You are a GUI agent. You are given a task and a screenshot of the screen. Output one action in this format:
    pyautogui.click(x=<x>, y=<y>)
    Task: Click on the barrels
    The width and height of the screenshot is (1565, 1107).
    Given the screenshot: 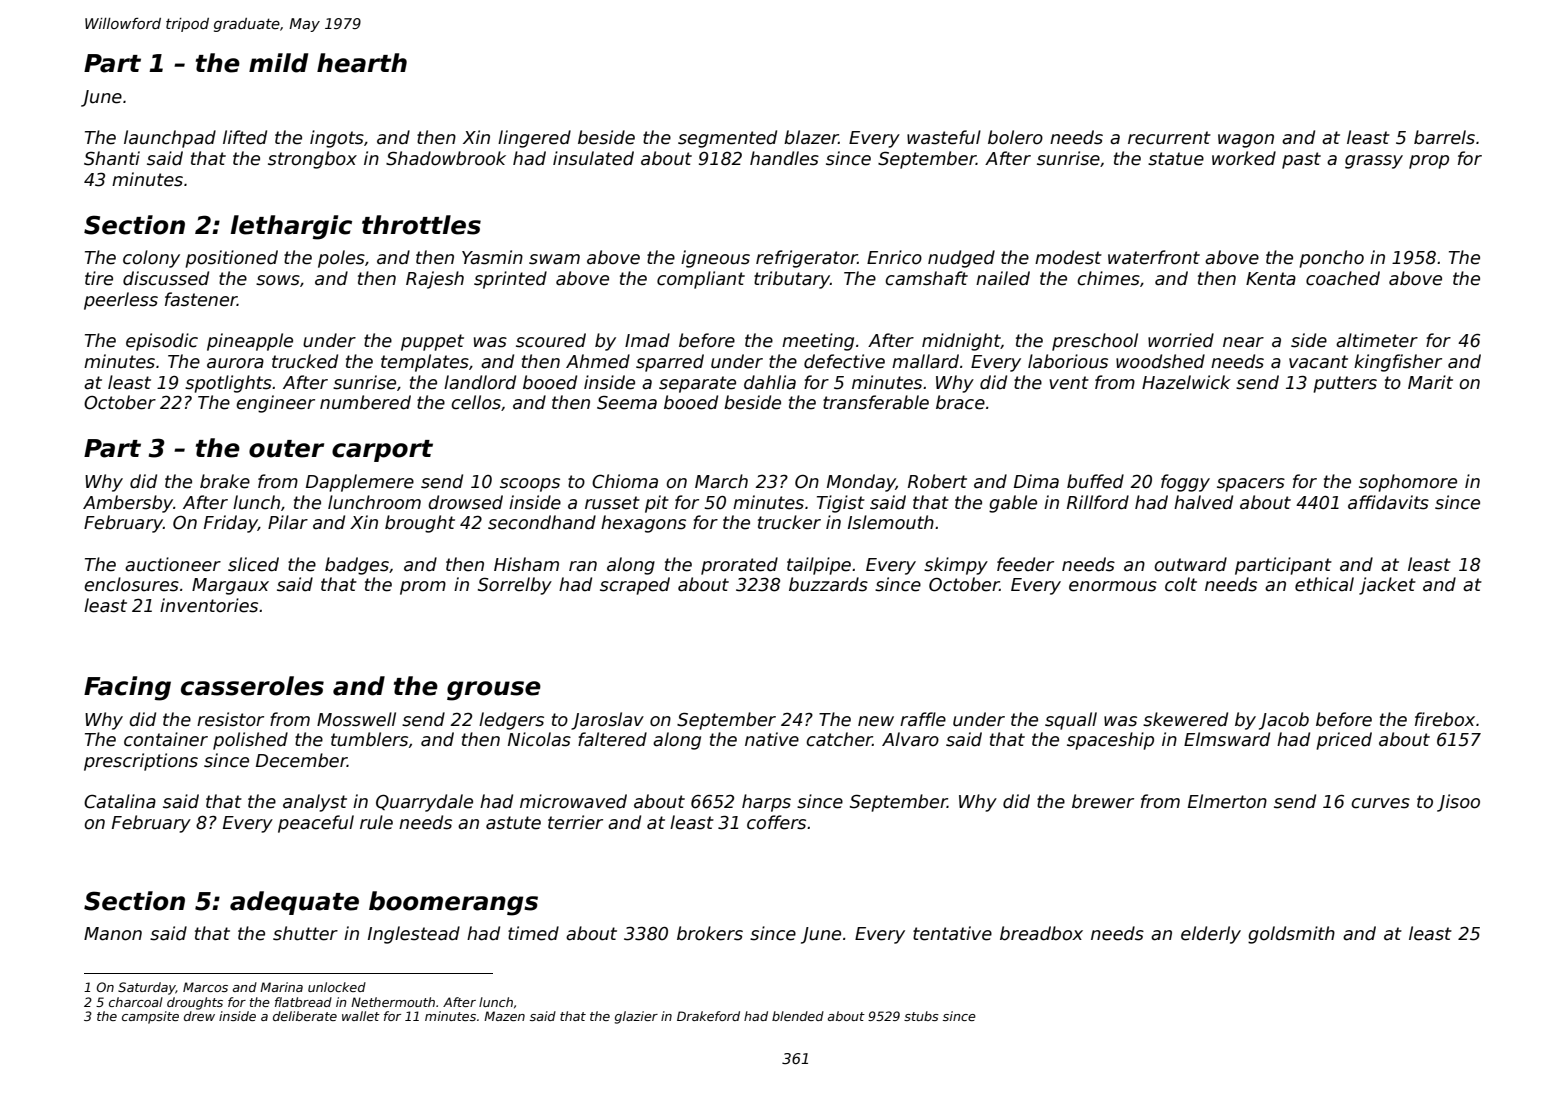 What is the action you would take?
    pyautogui.click(x=1444, y=137)
